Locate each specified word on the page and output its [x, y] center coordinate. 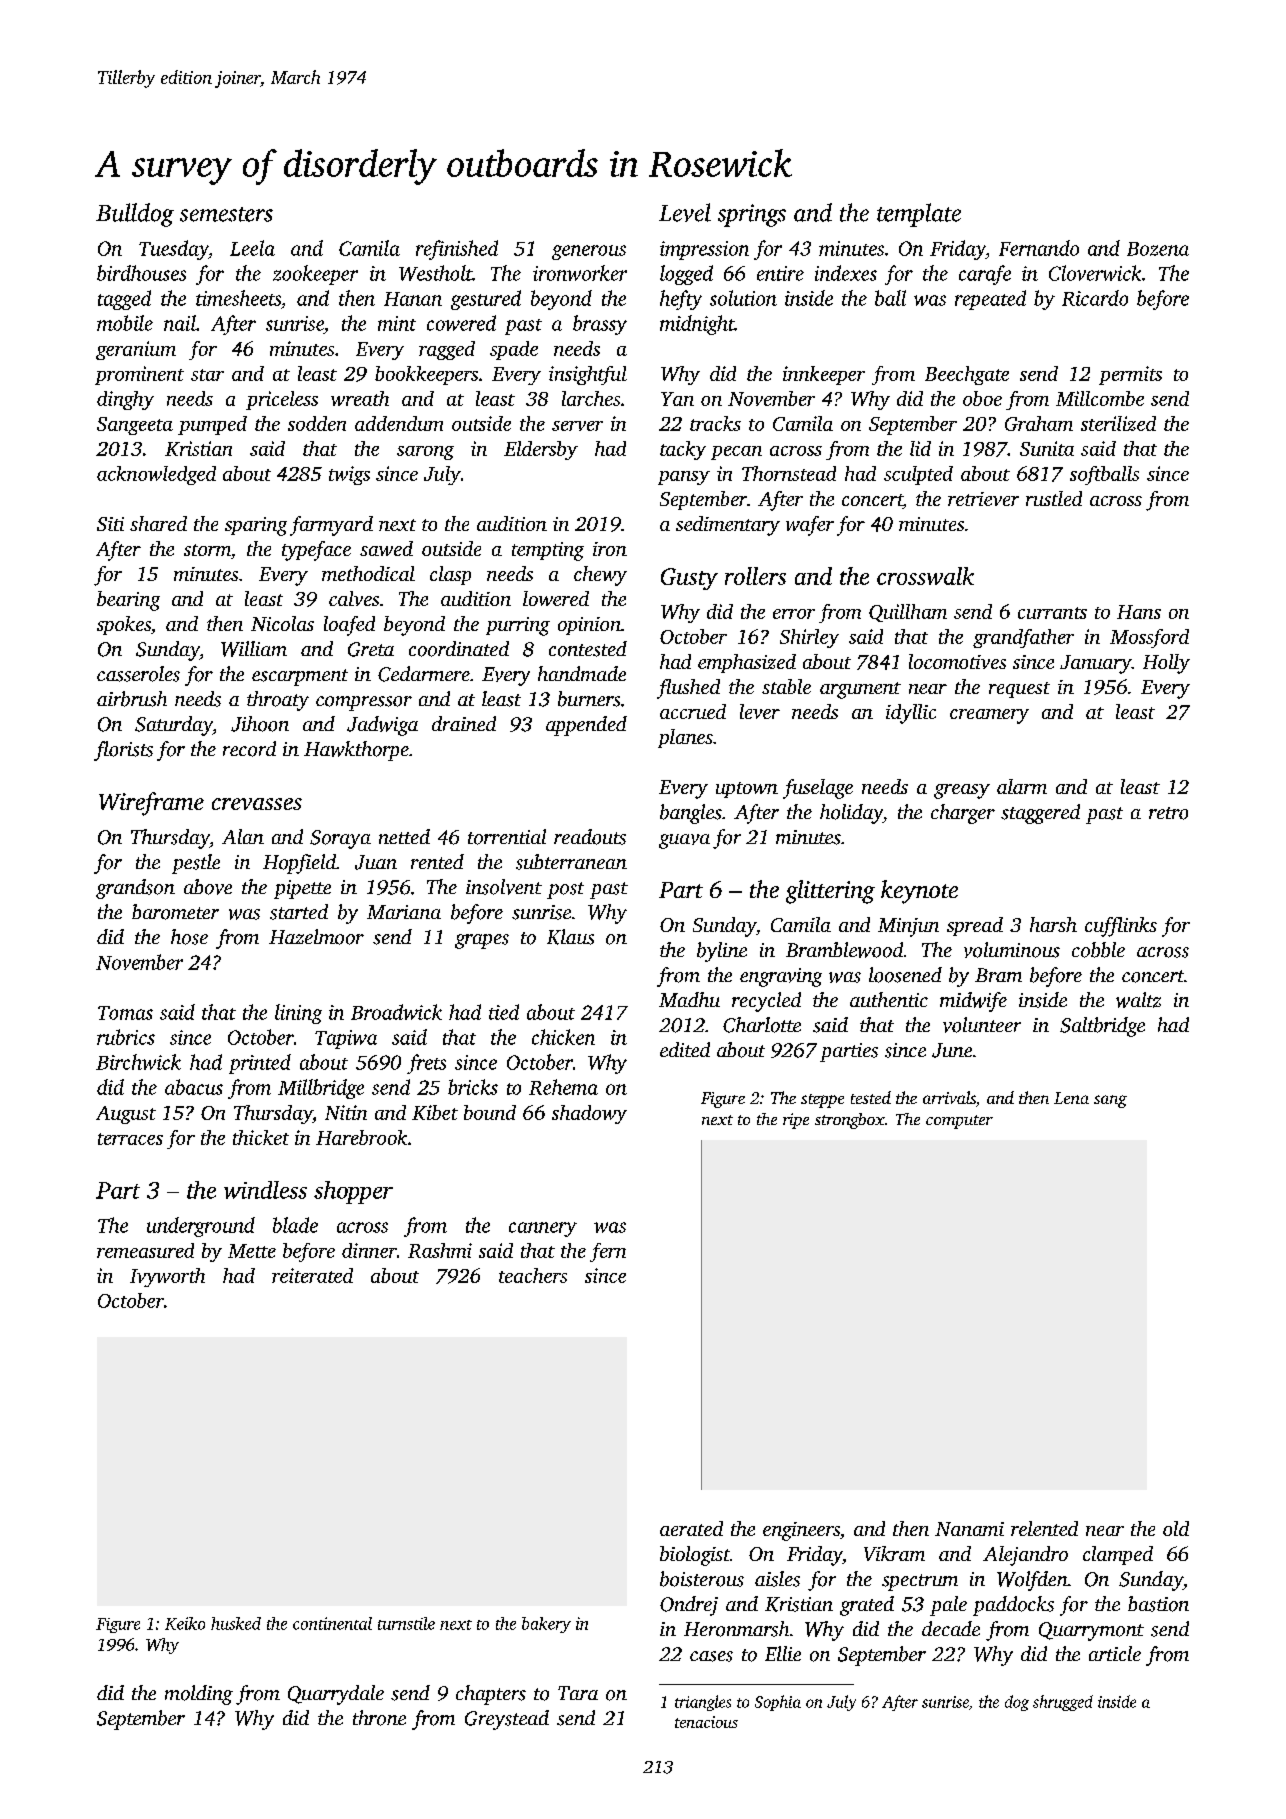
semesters [226, 214]
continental [332, 1623]
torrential [507, 837]
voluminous [1012, 950]
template [919, 215]
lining [298, 1014]
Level [685, 212]
